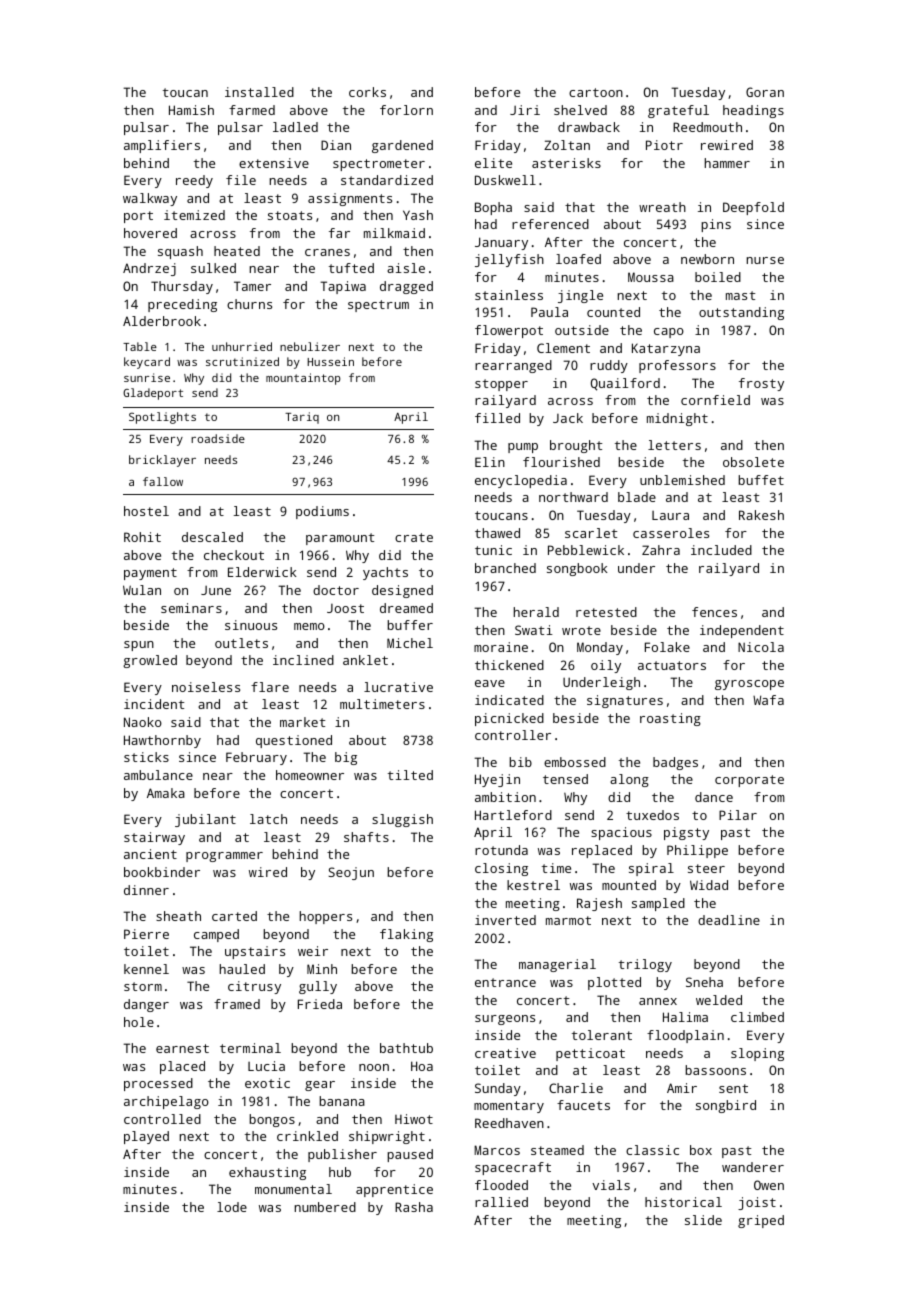  What do you see at coordinates (509, 1123) in the page?
I see `Reedhaven` at bounding box center [509, 1123].
